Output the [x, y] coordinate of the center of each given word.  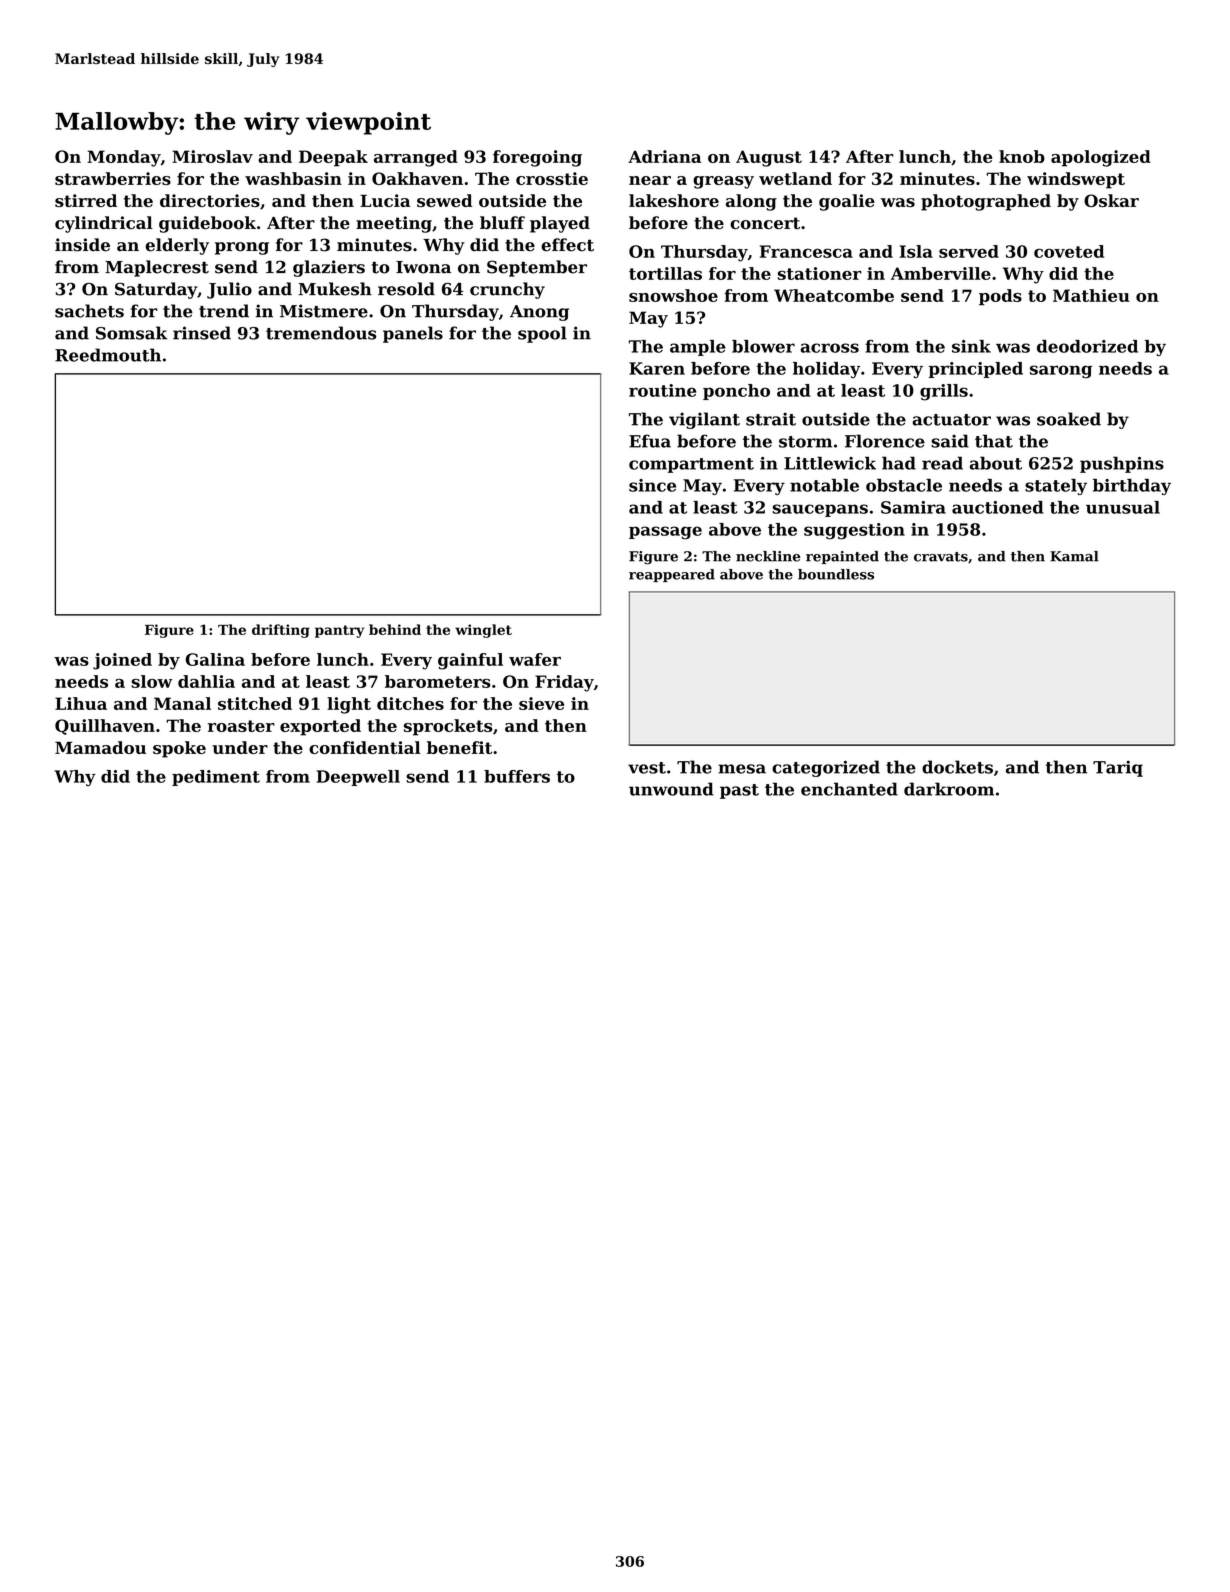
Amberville [941, 273]
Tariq [1118, 768]
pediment [216, 778]
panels [413, 334]
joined [122, 661]
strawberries [113, 178]
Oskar [1111, 200]
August [769, 158]
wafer [535, 659]
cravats [941, 557]
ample [698, 348]
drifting [281, 631]
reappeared [672, 575]
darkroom [949, 789]
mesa [742, 769]
